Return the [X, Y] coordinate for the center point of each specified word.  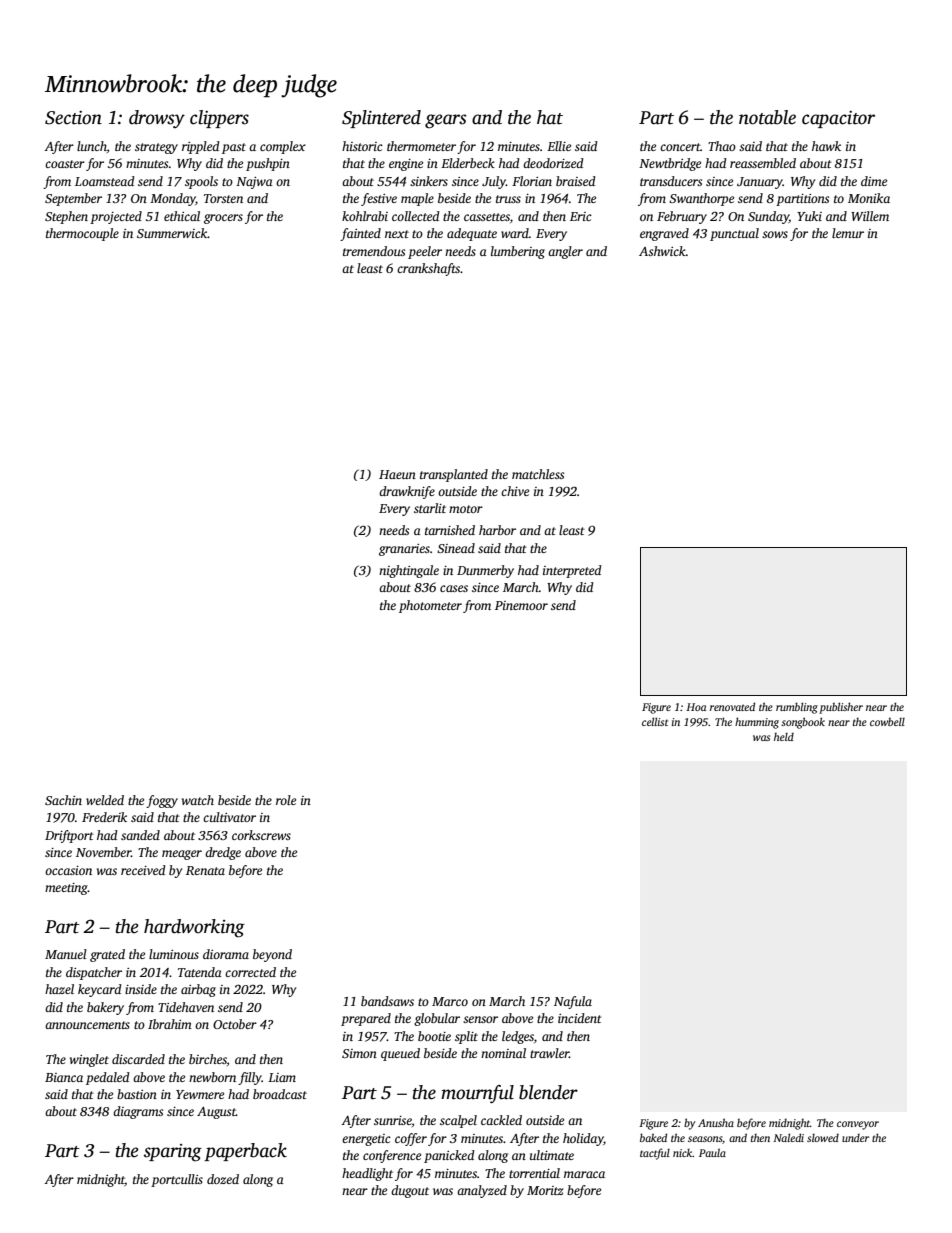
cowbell [887, 722]
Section [73, 118]
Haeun [397, 474]
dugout [410, 1191]
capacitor [838, 119]
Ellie [559, 146]
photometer [430, 606]
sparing [173, 1153]
